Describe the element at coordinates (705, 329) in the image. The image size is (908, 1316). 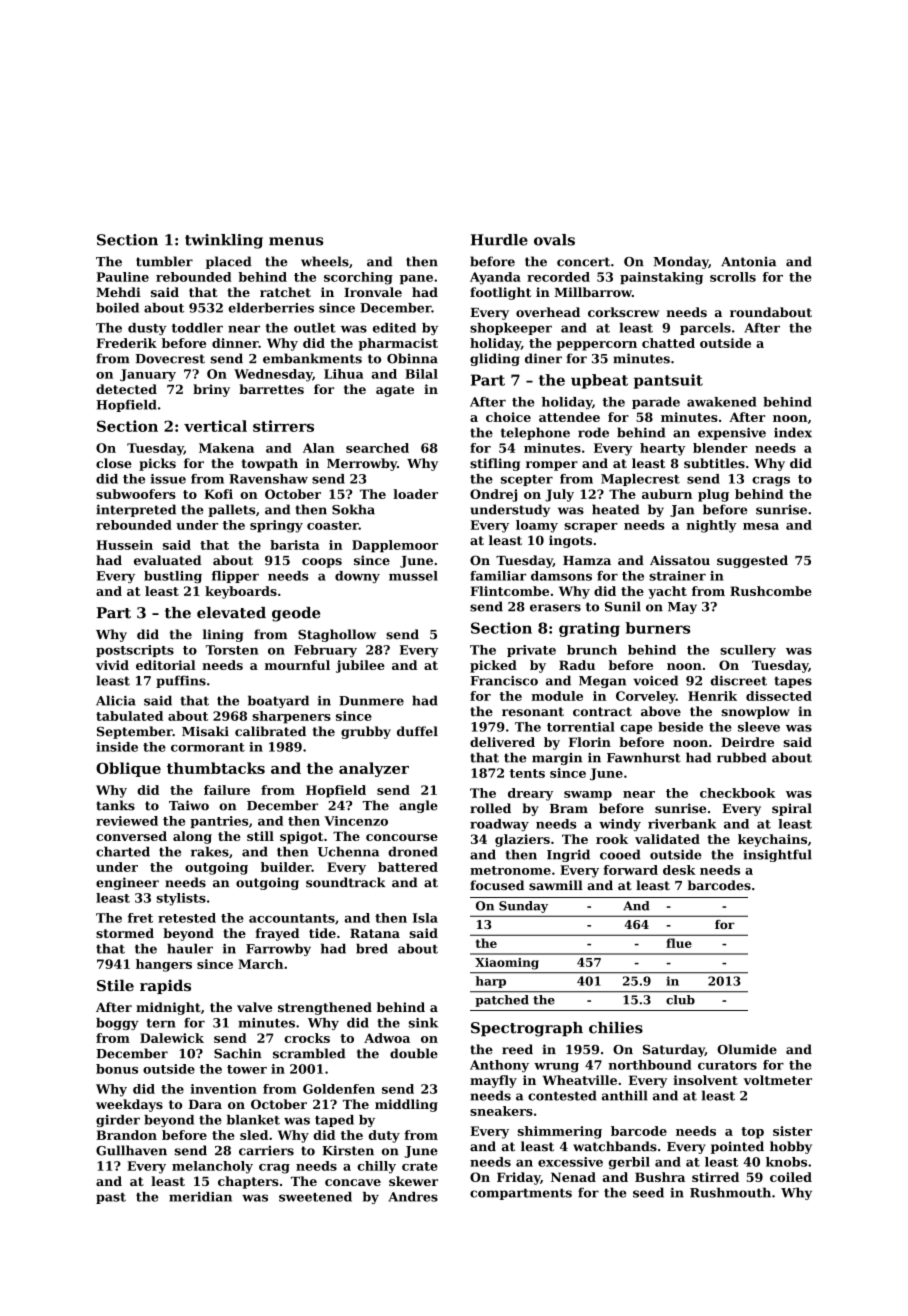
I see `parcels` at that location.
